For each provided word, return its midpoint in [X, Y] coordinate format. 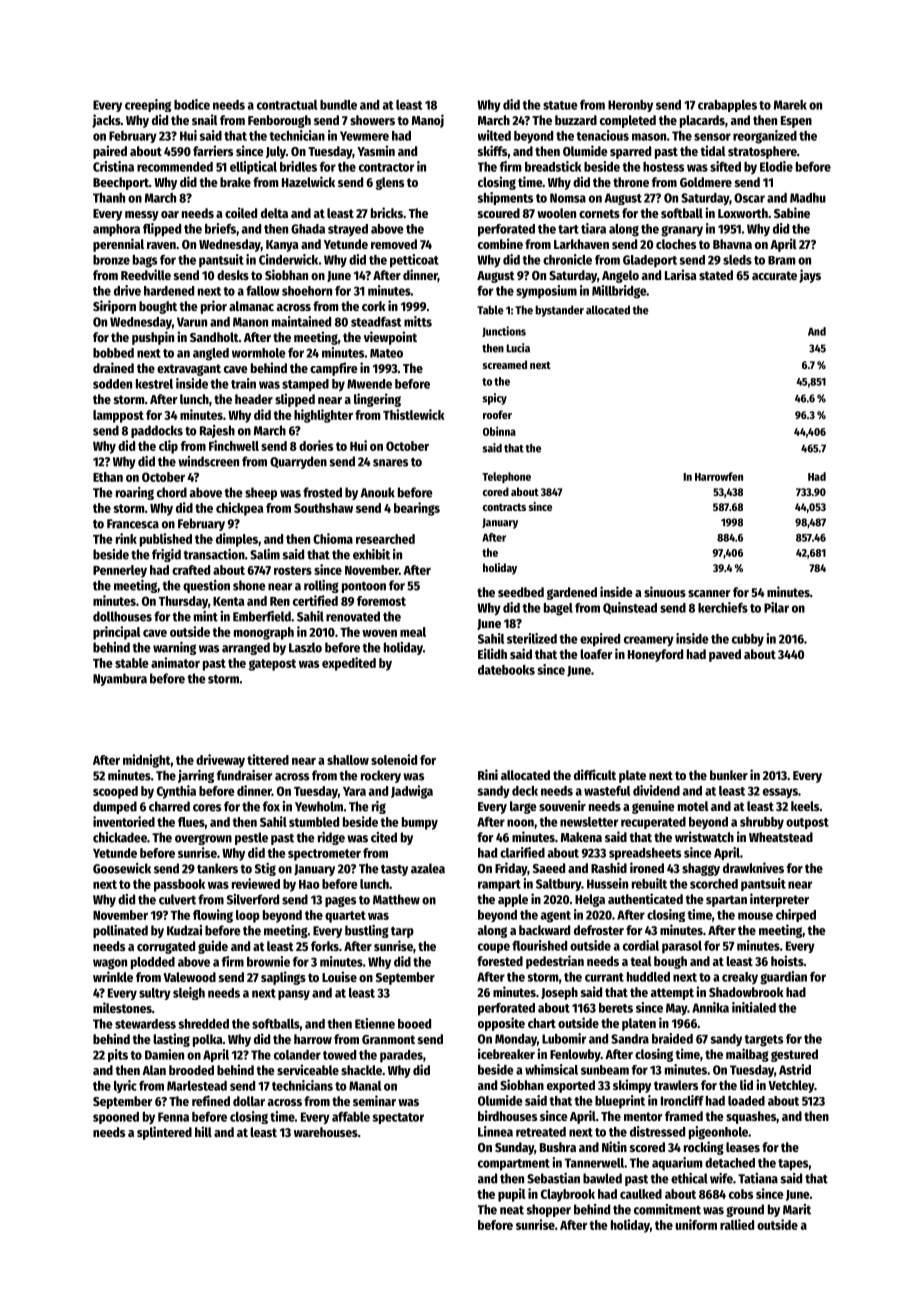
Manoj [428, 121]
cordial [641, 945]
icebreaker [506, 1053]
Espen [796, 122]
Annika [710, 1007]
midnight [147, 761]
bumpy [420, 823]
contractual [287, 105]
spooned [116, 1118]
